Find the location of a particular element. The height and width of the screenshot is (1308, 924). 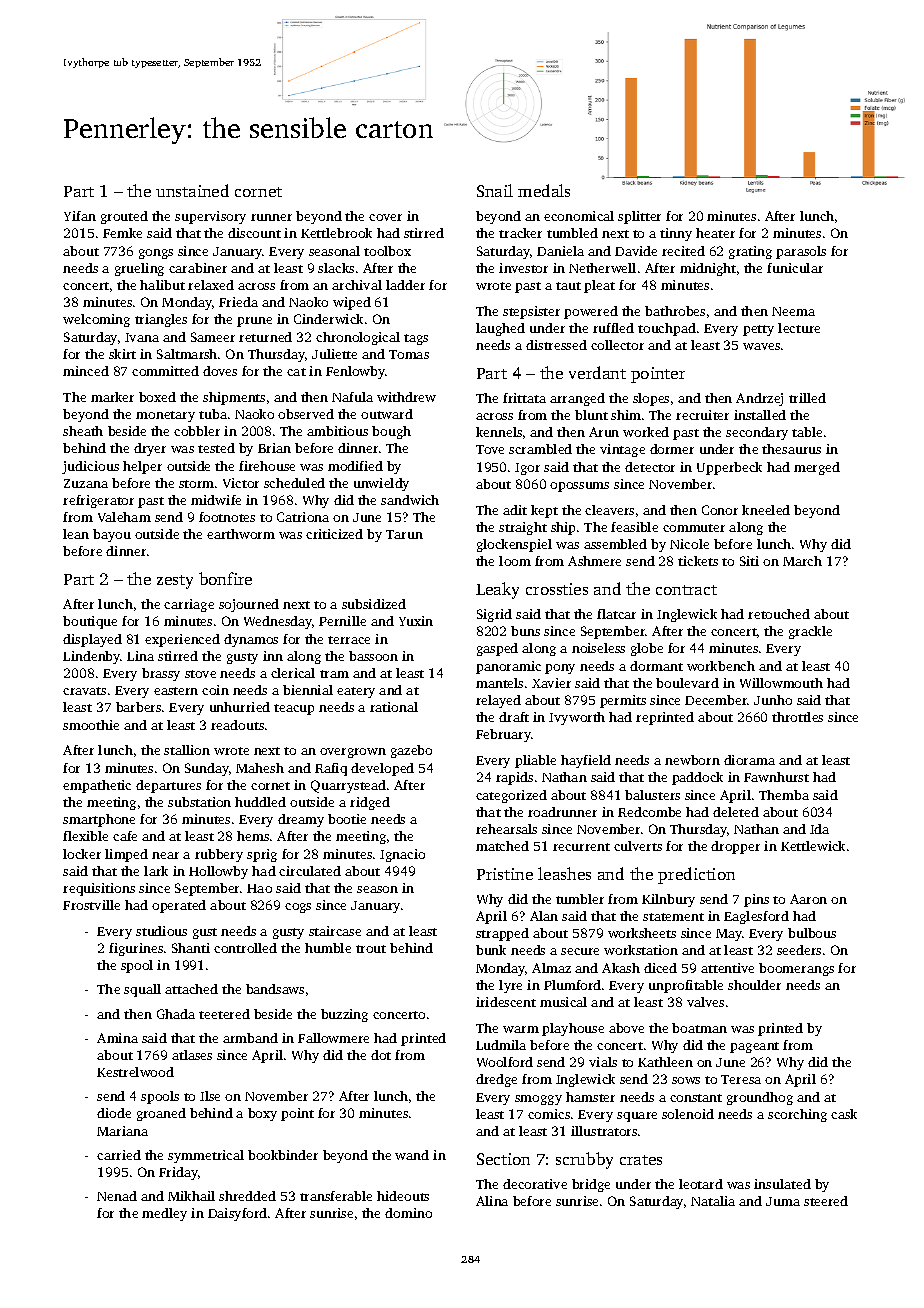

parasols is located at coordinates (801, 252).
